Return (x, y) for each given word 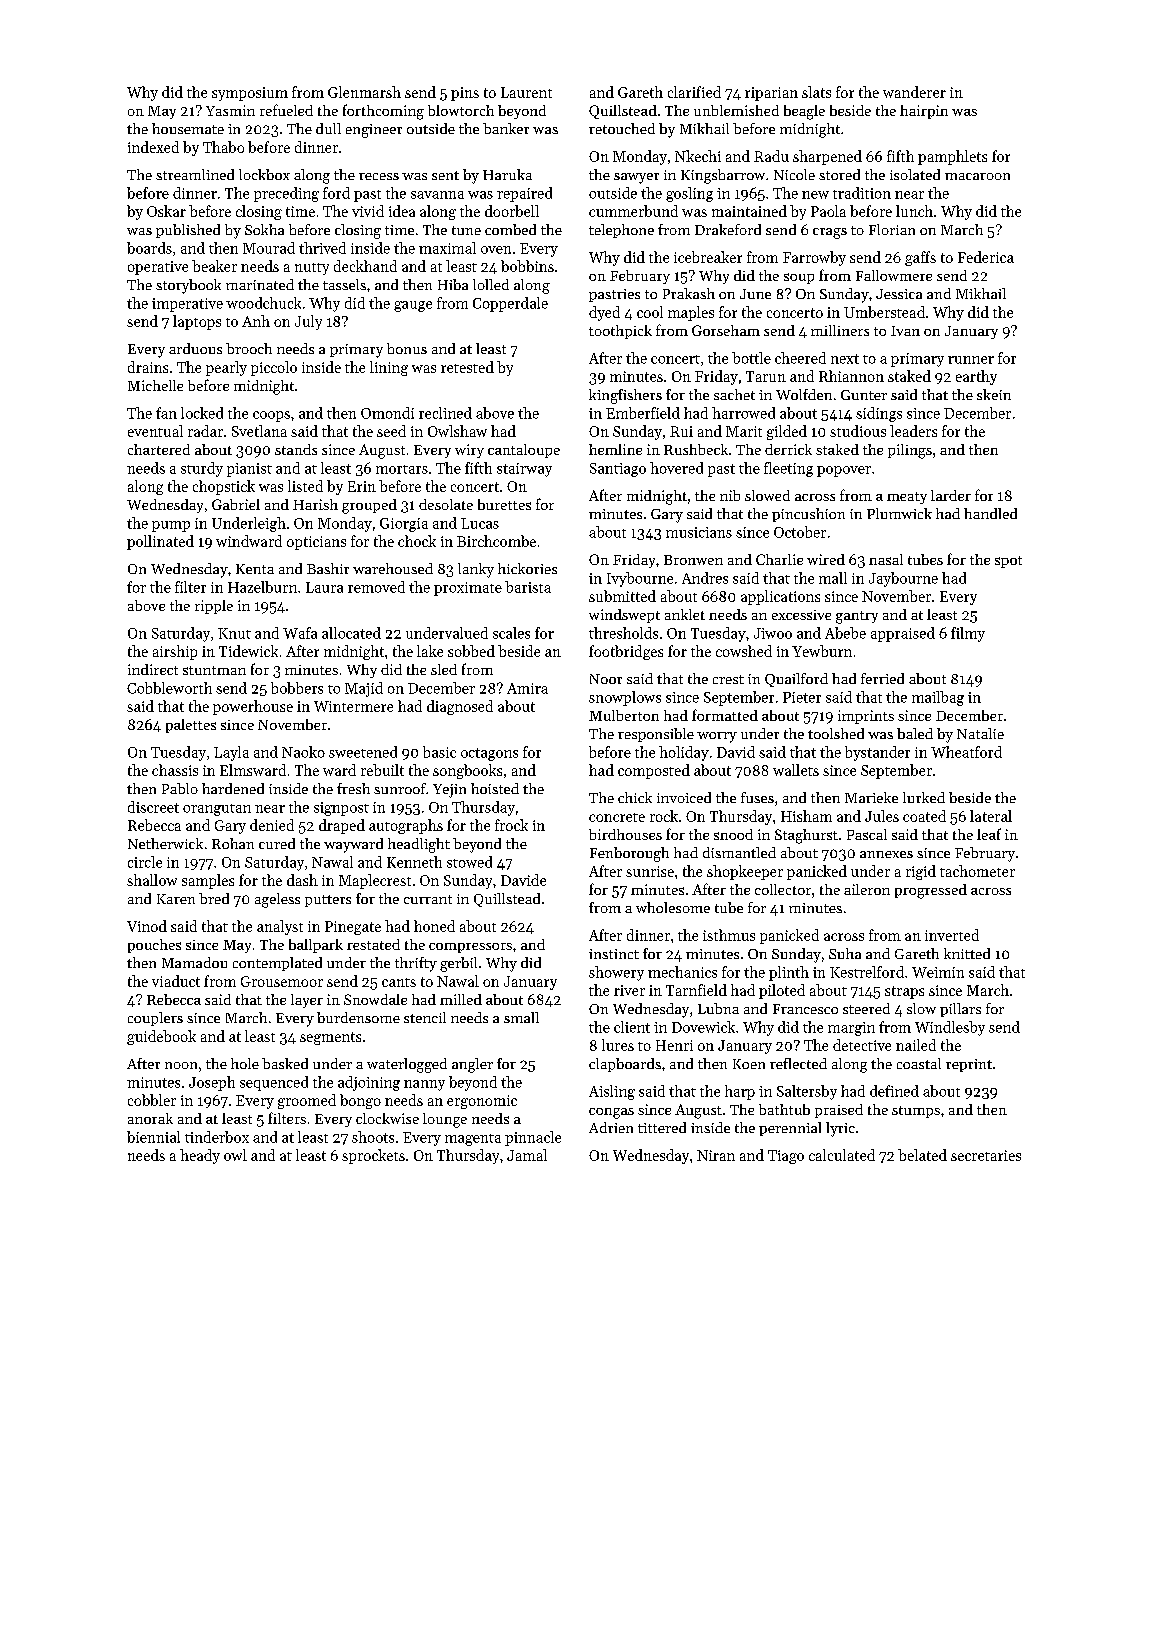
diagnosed (460, 707)
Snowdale (375, 999)
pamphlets (952, 157)
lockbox (264, 174)
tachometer (977, 871)
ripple (214, 607)
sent (445, 175)
